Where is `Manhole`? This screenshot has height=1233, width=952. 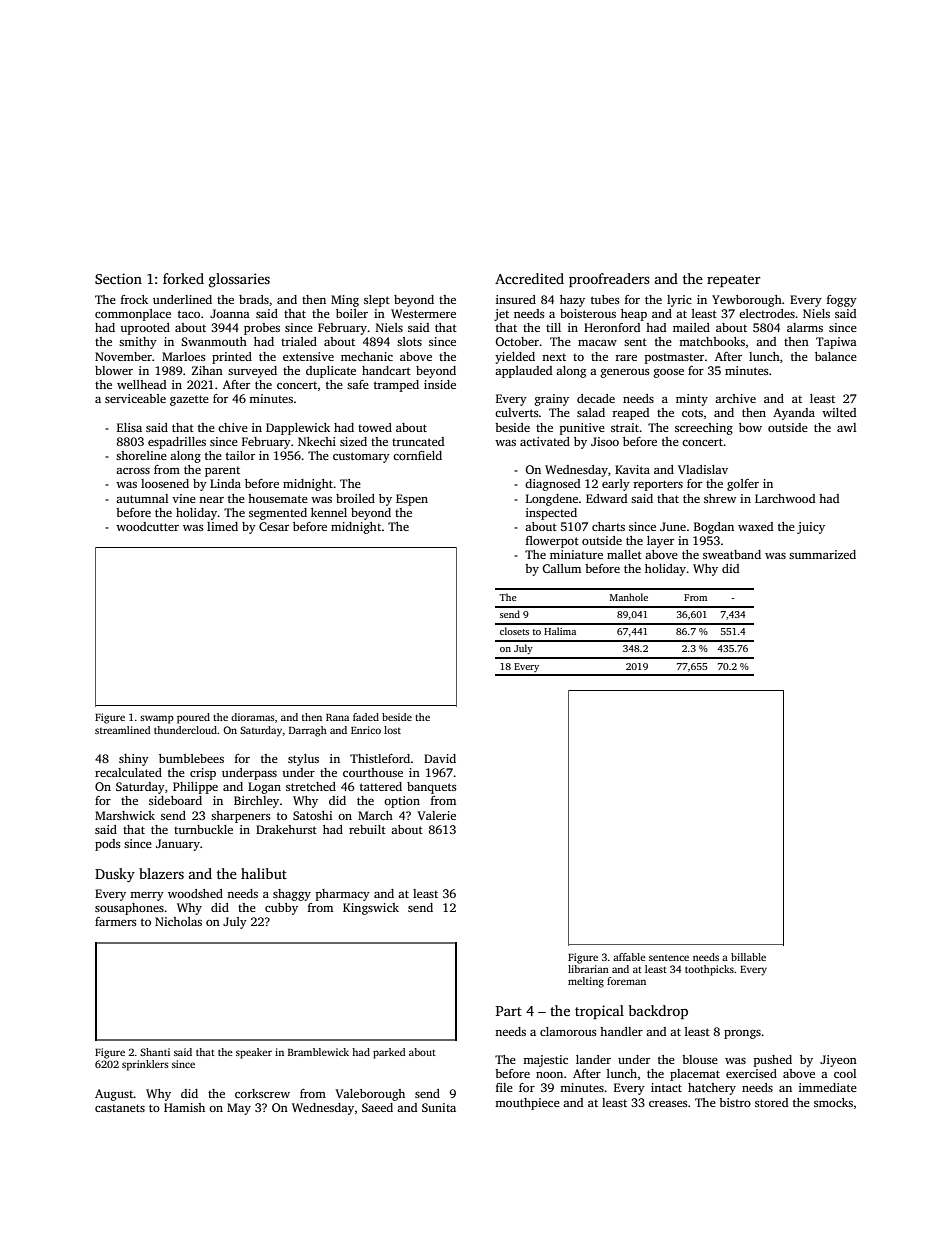
Manhole is located at coordinates (629, 597).
